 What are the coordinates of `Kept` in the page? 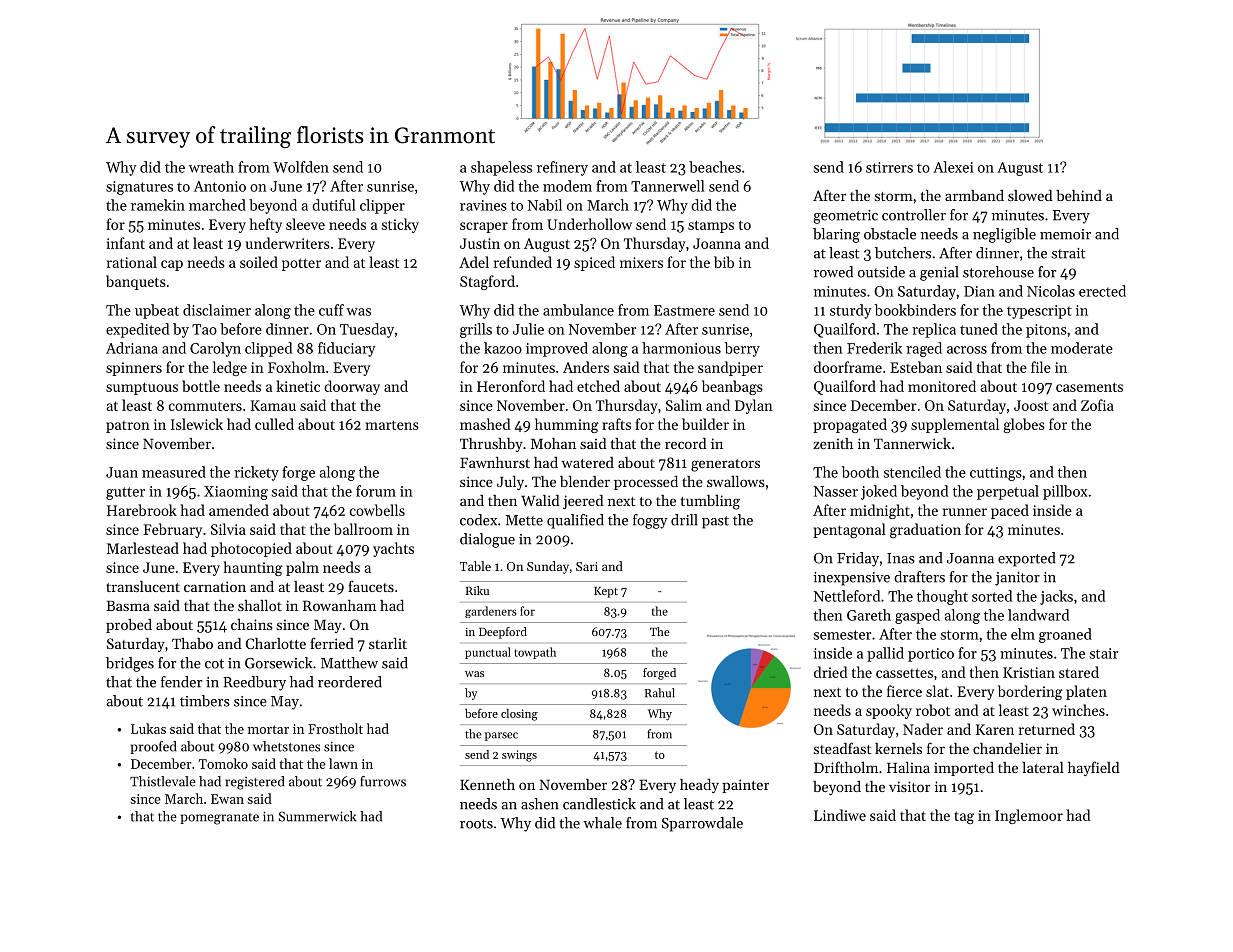 It's located at (606, 592).
